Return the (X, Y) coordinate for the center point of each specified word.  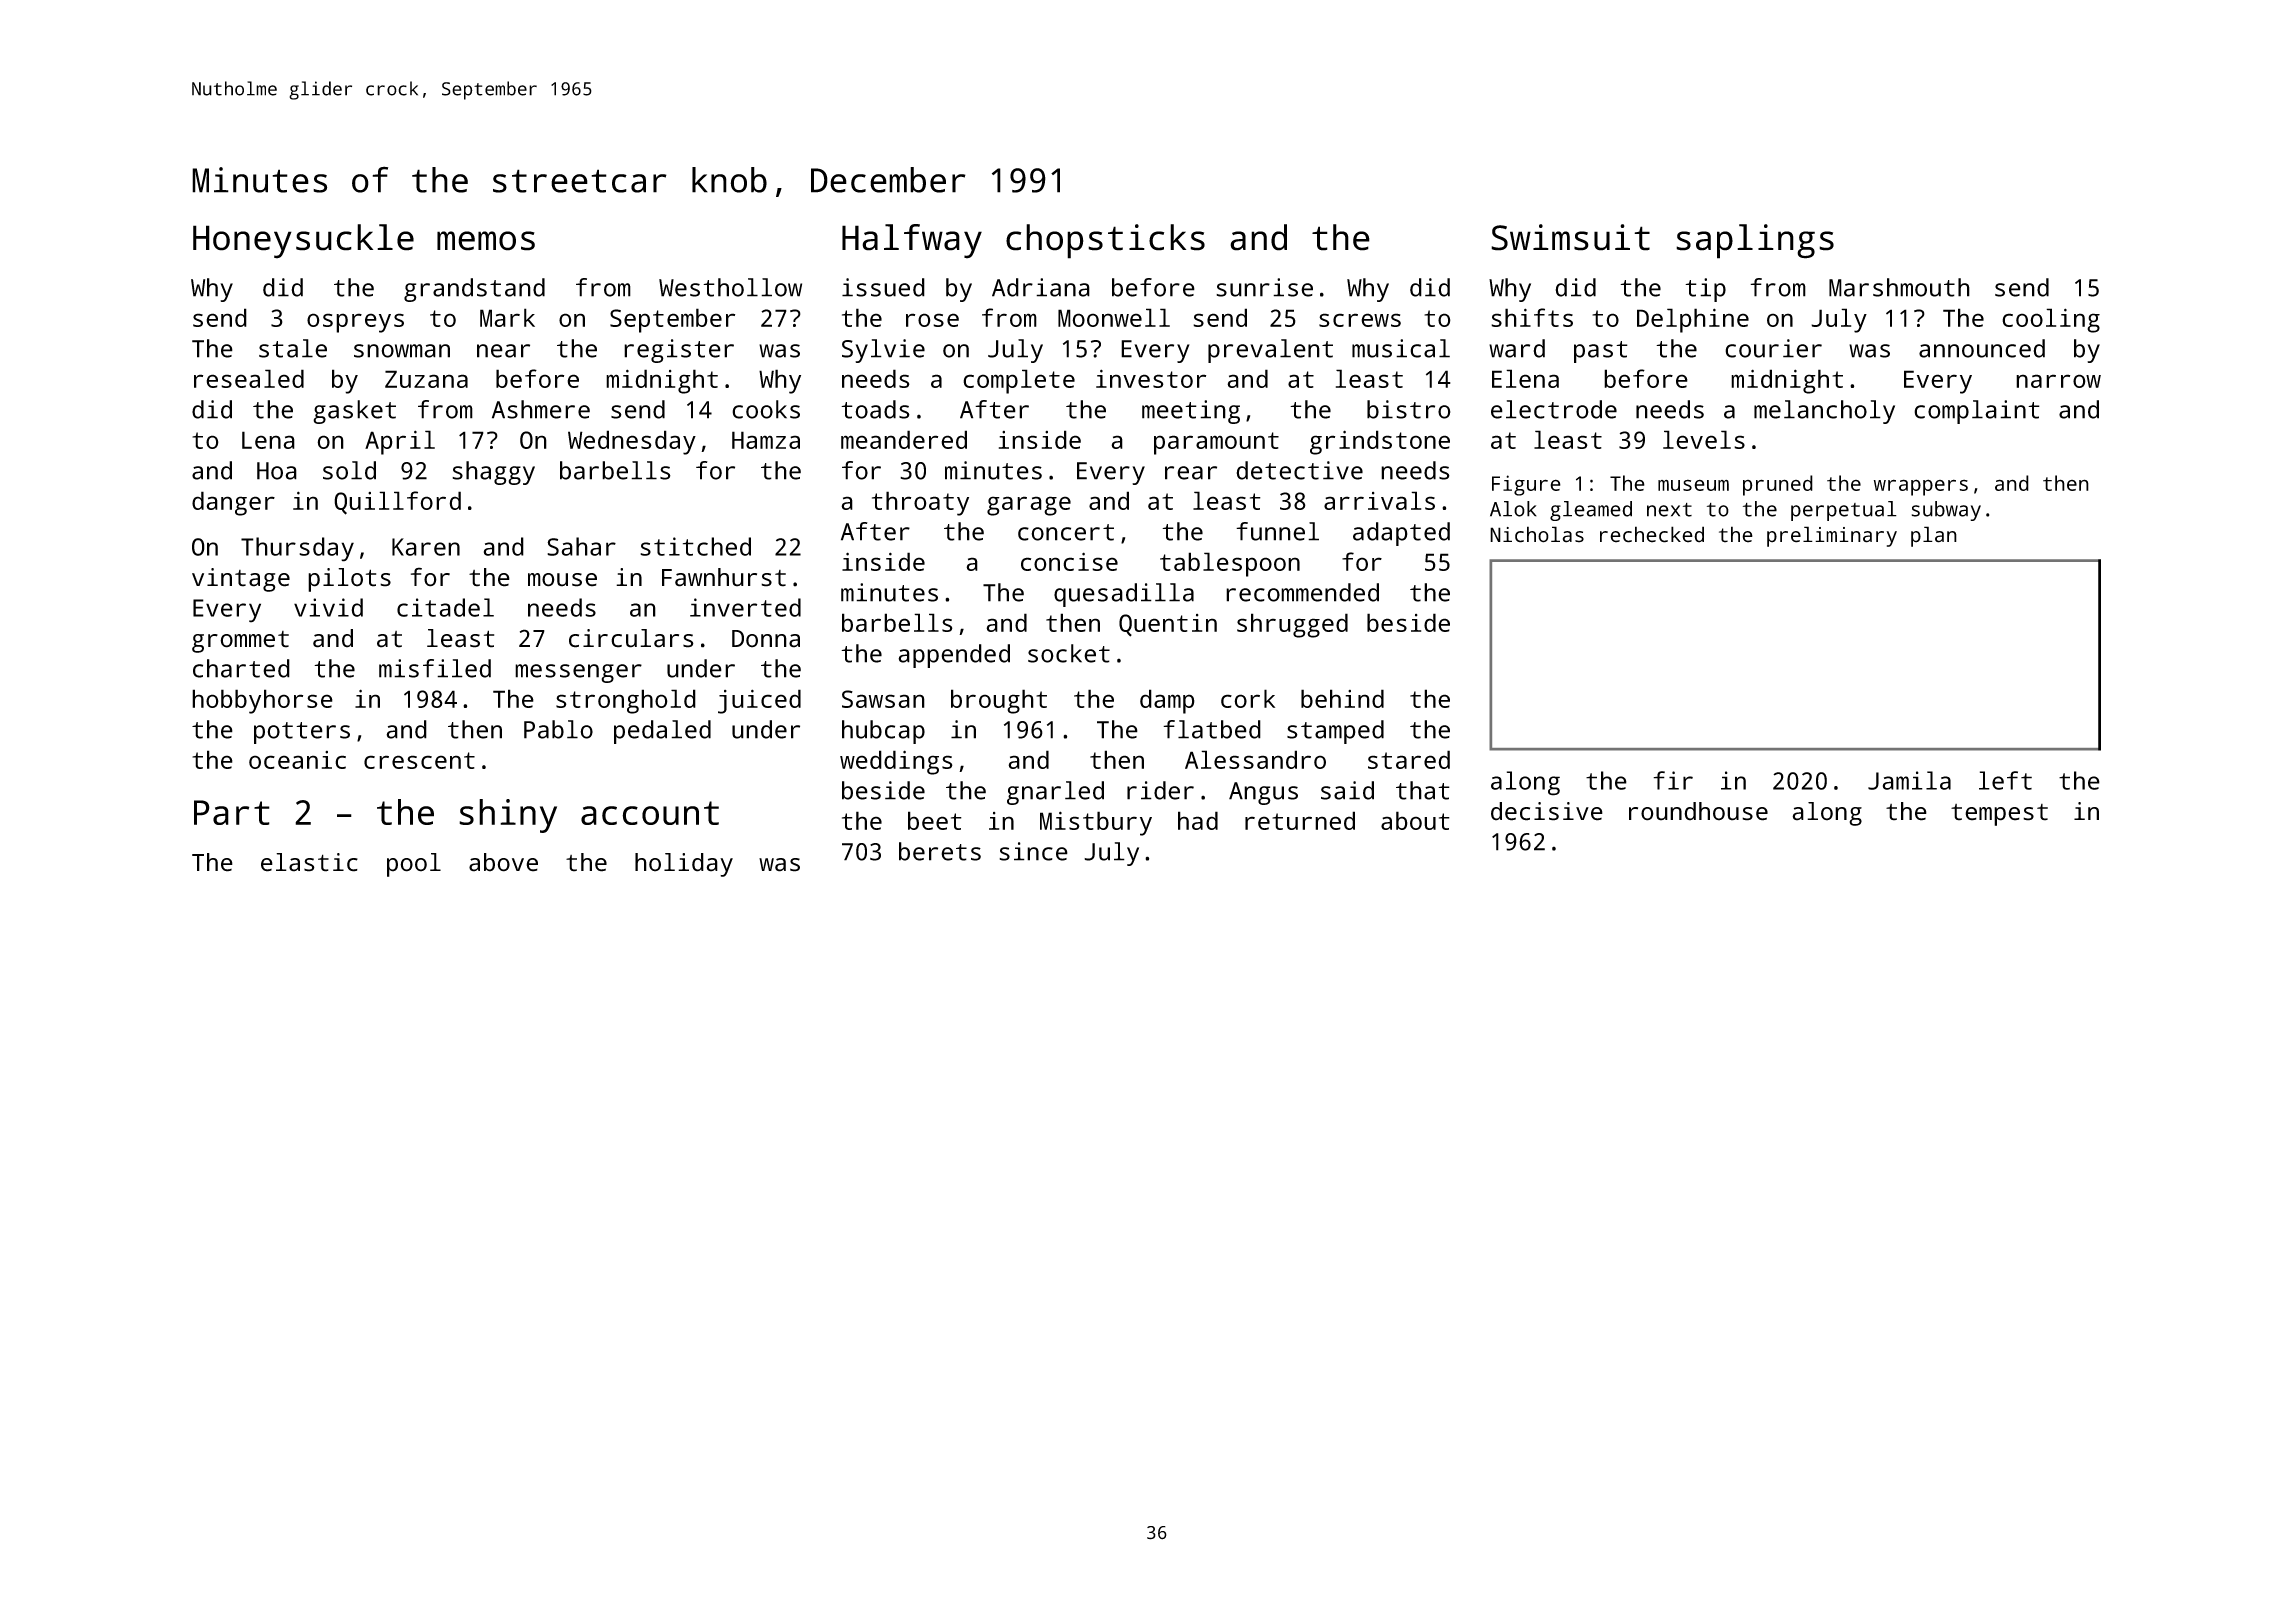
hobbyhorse (262, 701)
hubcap (883, 732)
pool (414, 865)
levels (1704, 439)
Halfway (912, 241)
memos (486, 241)
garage (1029, 506)
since (1033, 851)
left (2005, 780)
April (400, 442)
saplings (1755, 241)
